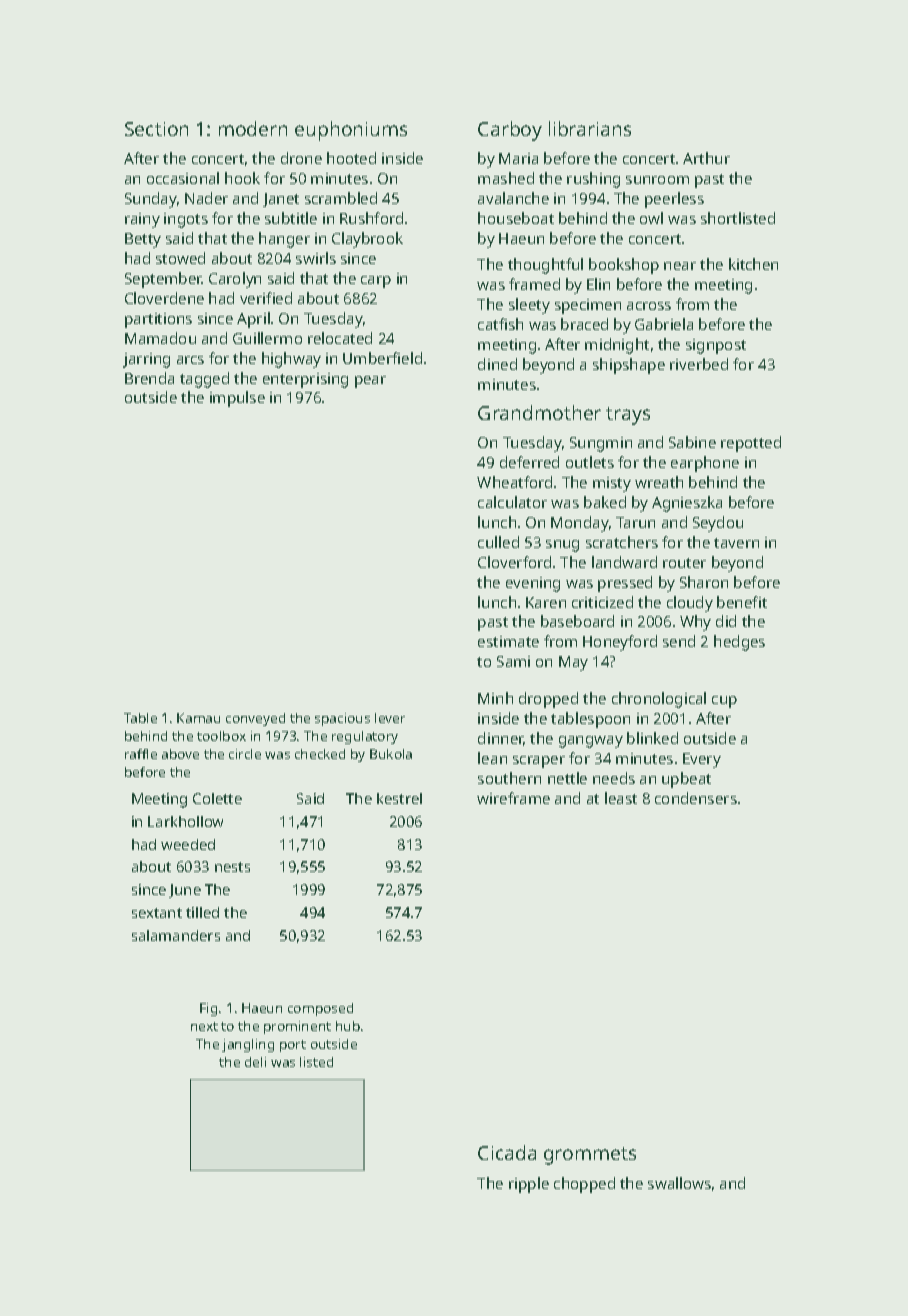 Image resolution: width=908 pixels, height=1316 pixels. I want to click on hub, so click(348, 1026).
